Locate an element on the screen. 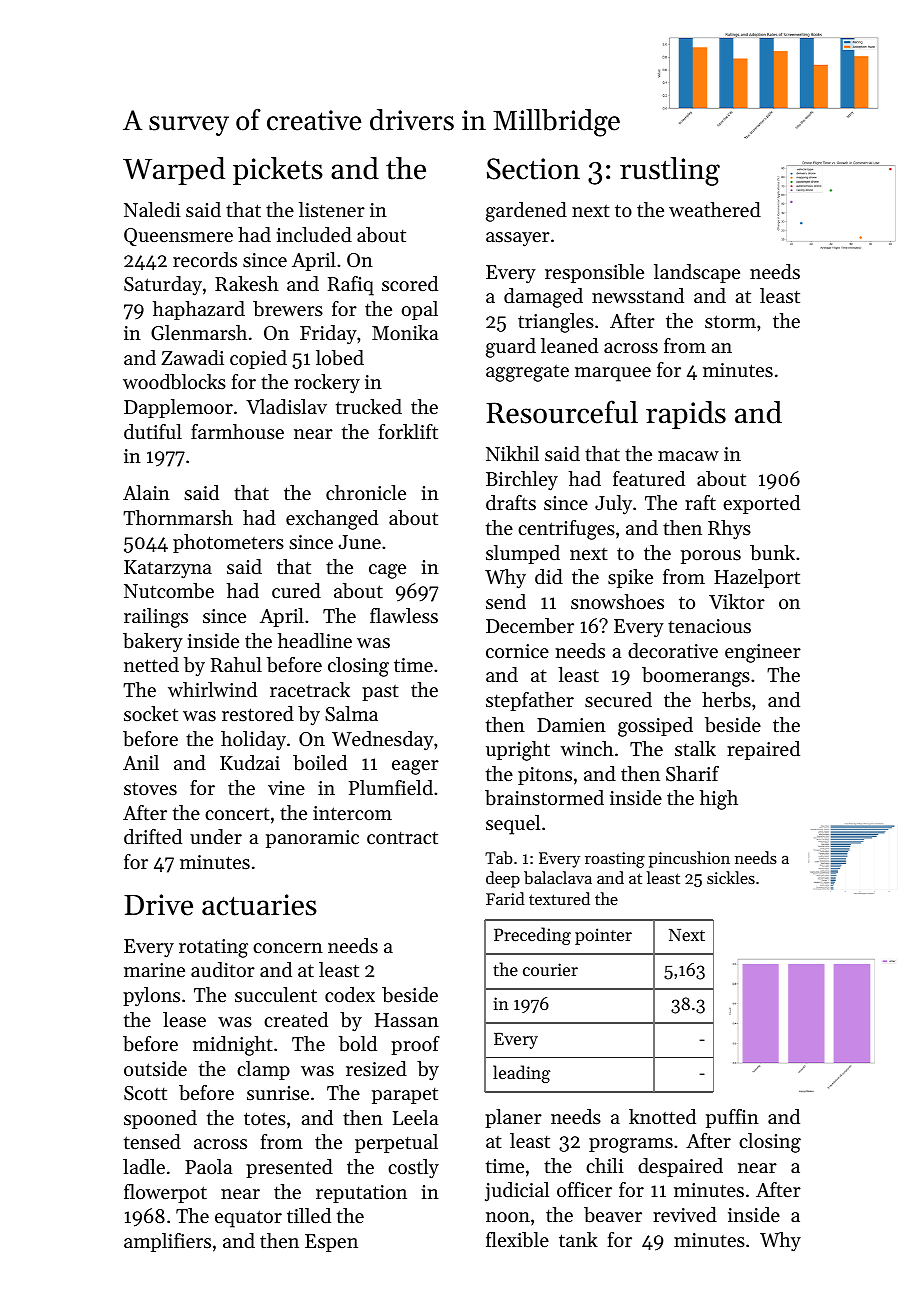 The height and width of the screenshot is (1311, 924). pitons is located at coordinates (545, 776).
